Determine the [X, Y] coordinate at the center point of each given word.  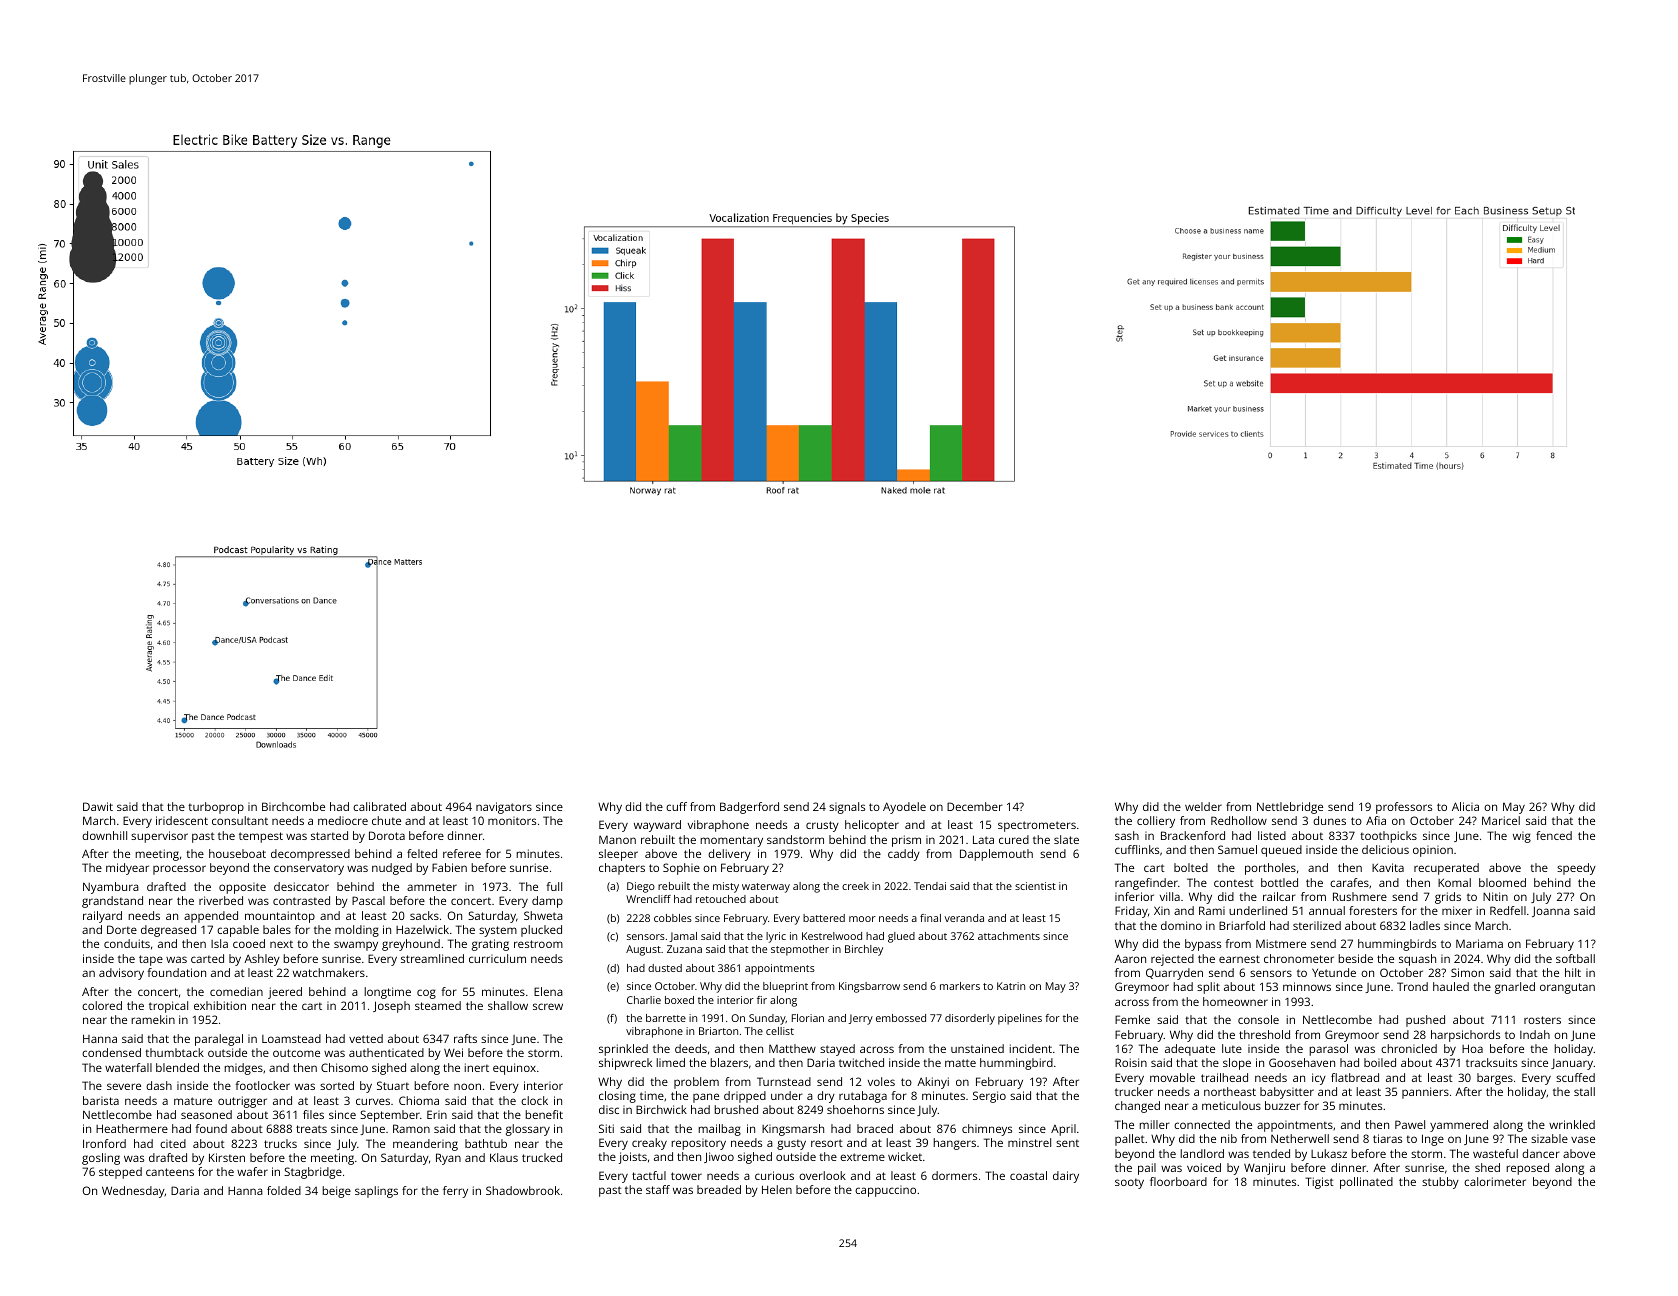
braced [875, 1128]
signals [847, 808]
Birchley [864, 950]
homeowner [1235, 1001]
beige [336, 1192]
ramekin [153, 1019]
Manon [617, 839]
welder [1203, 806]
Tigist [1319, 1183]
